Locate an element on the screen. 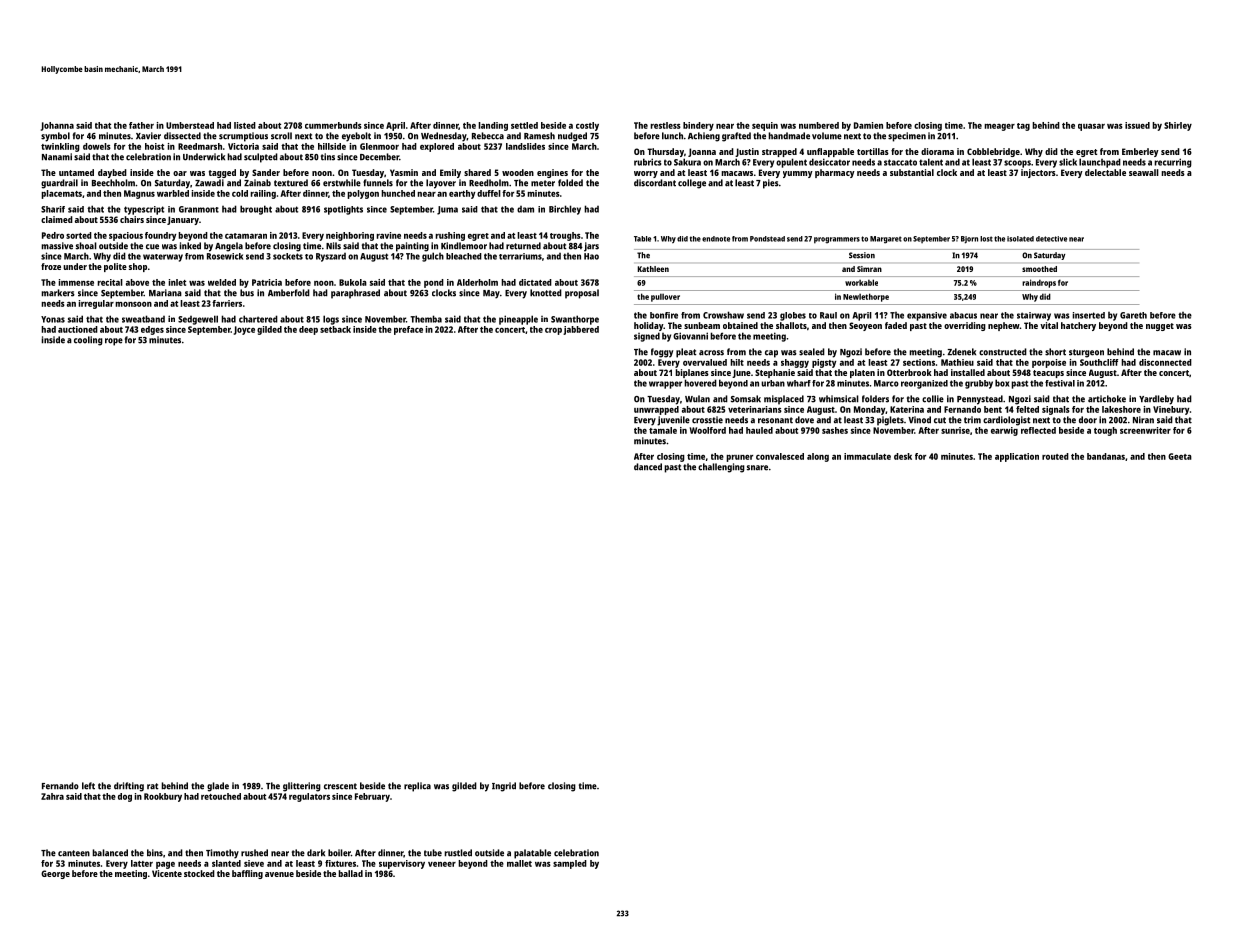 The image size is (1233, 952). Geeta is located at coordinates (1180, 456).
